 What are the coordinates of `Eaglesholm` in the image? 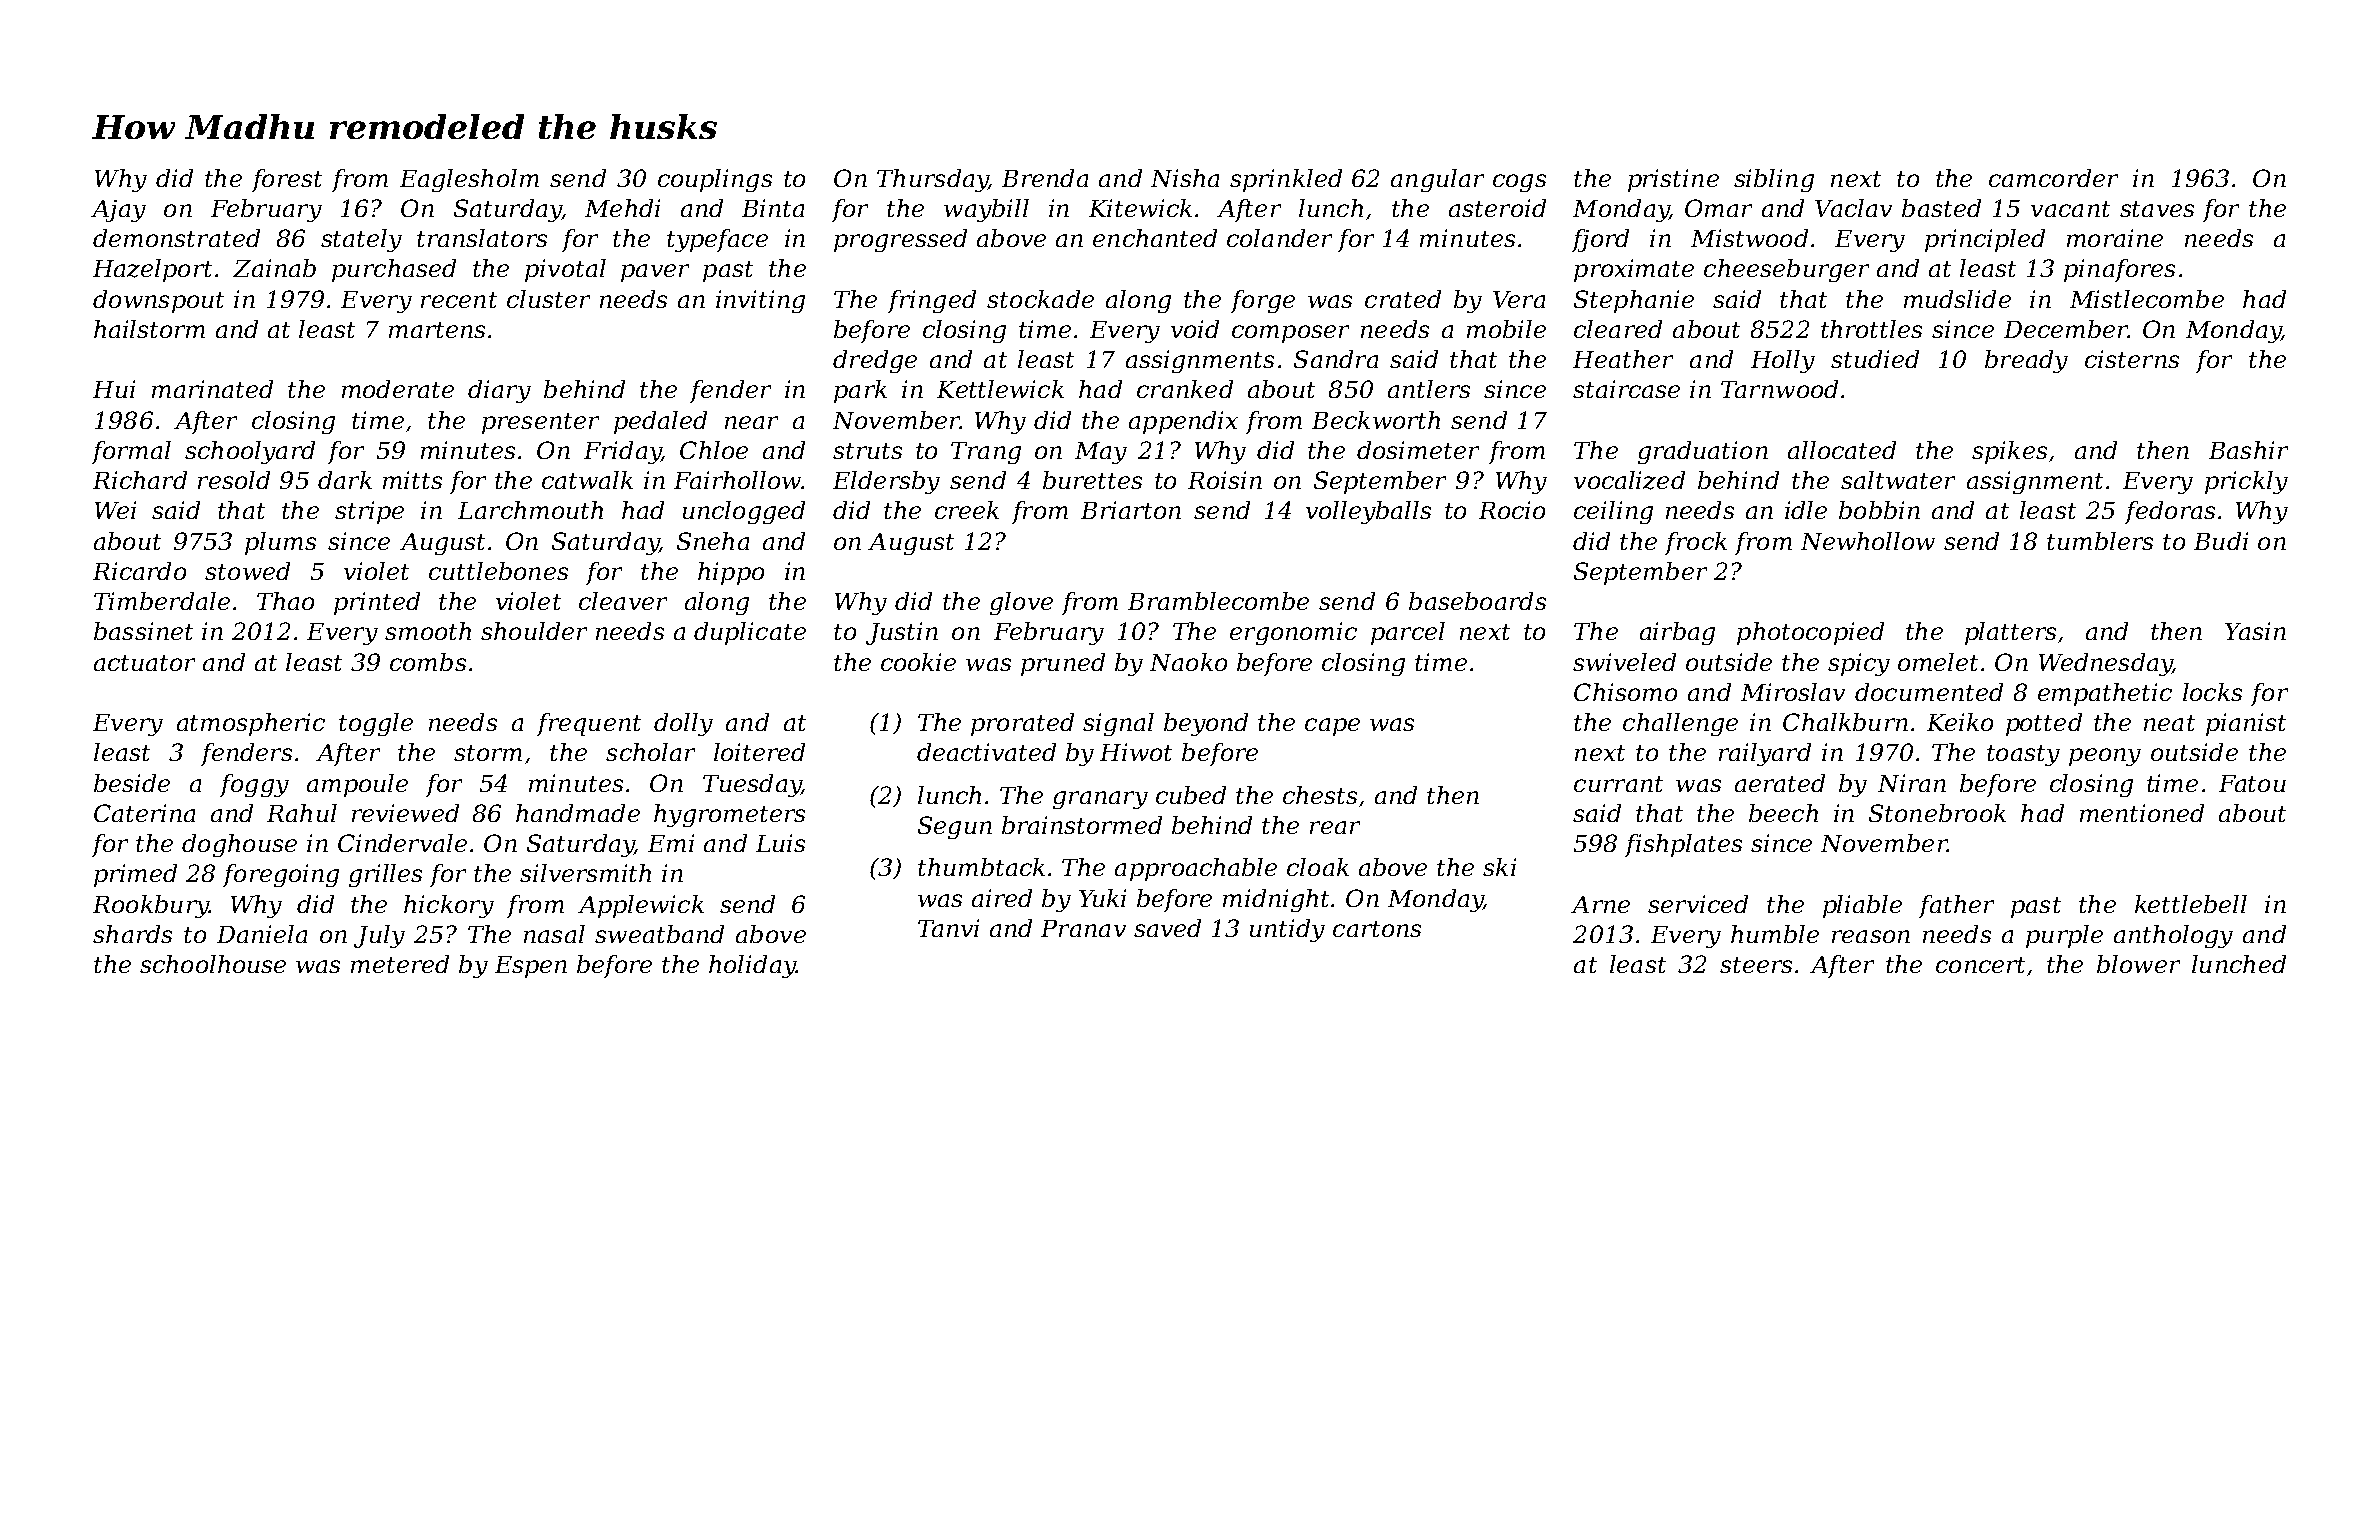 It's located at (469, 180).
